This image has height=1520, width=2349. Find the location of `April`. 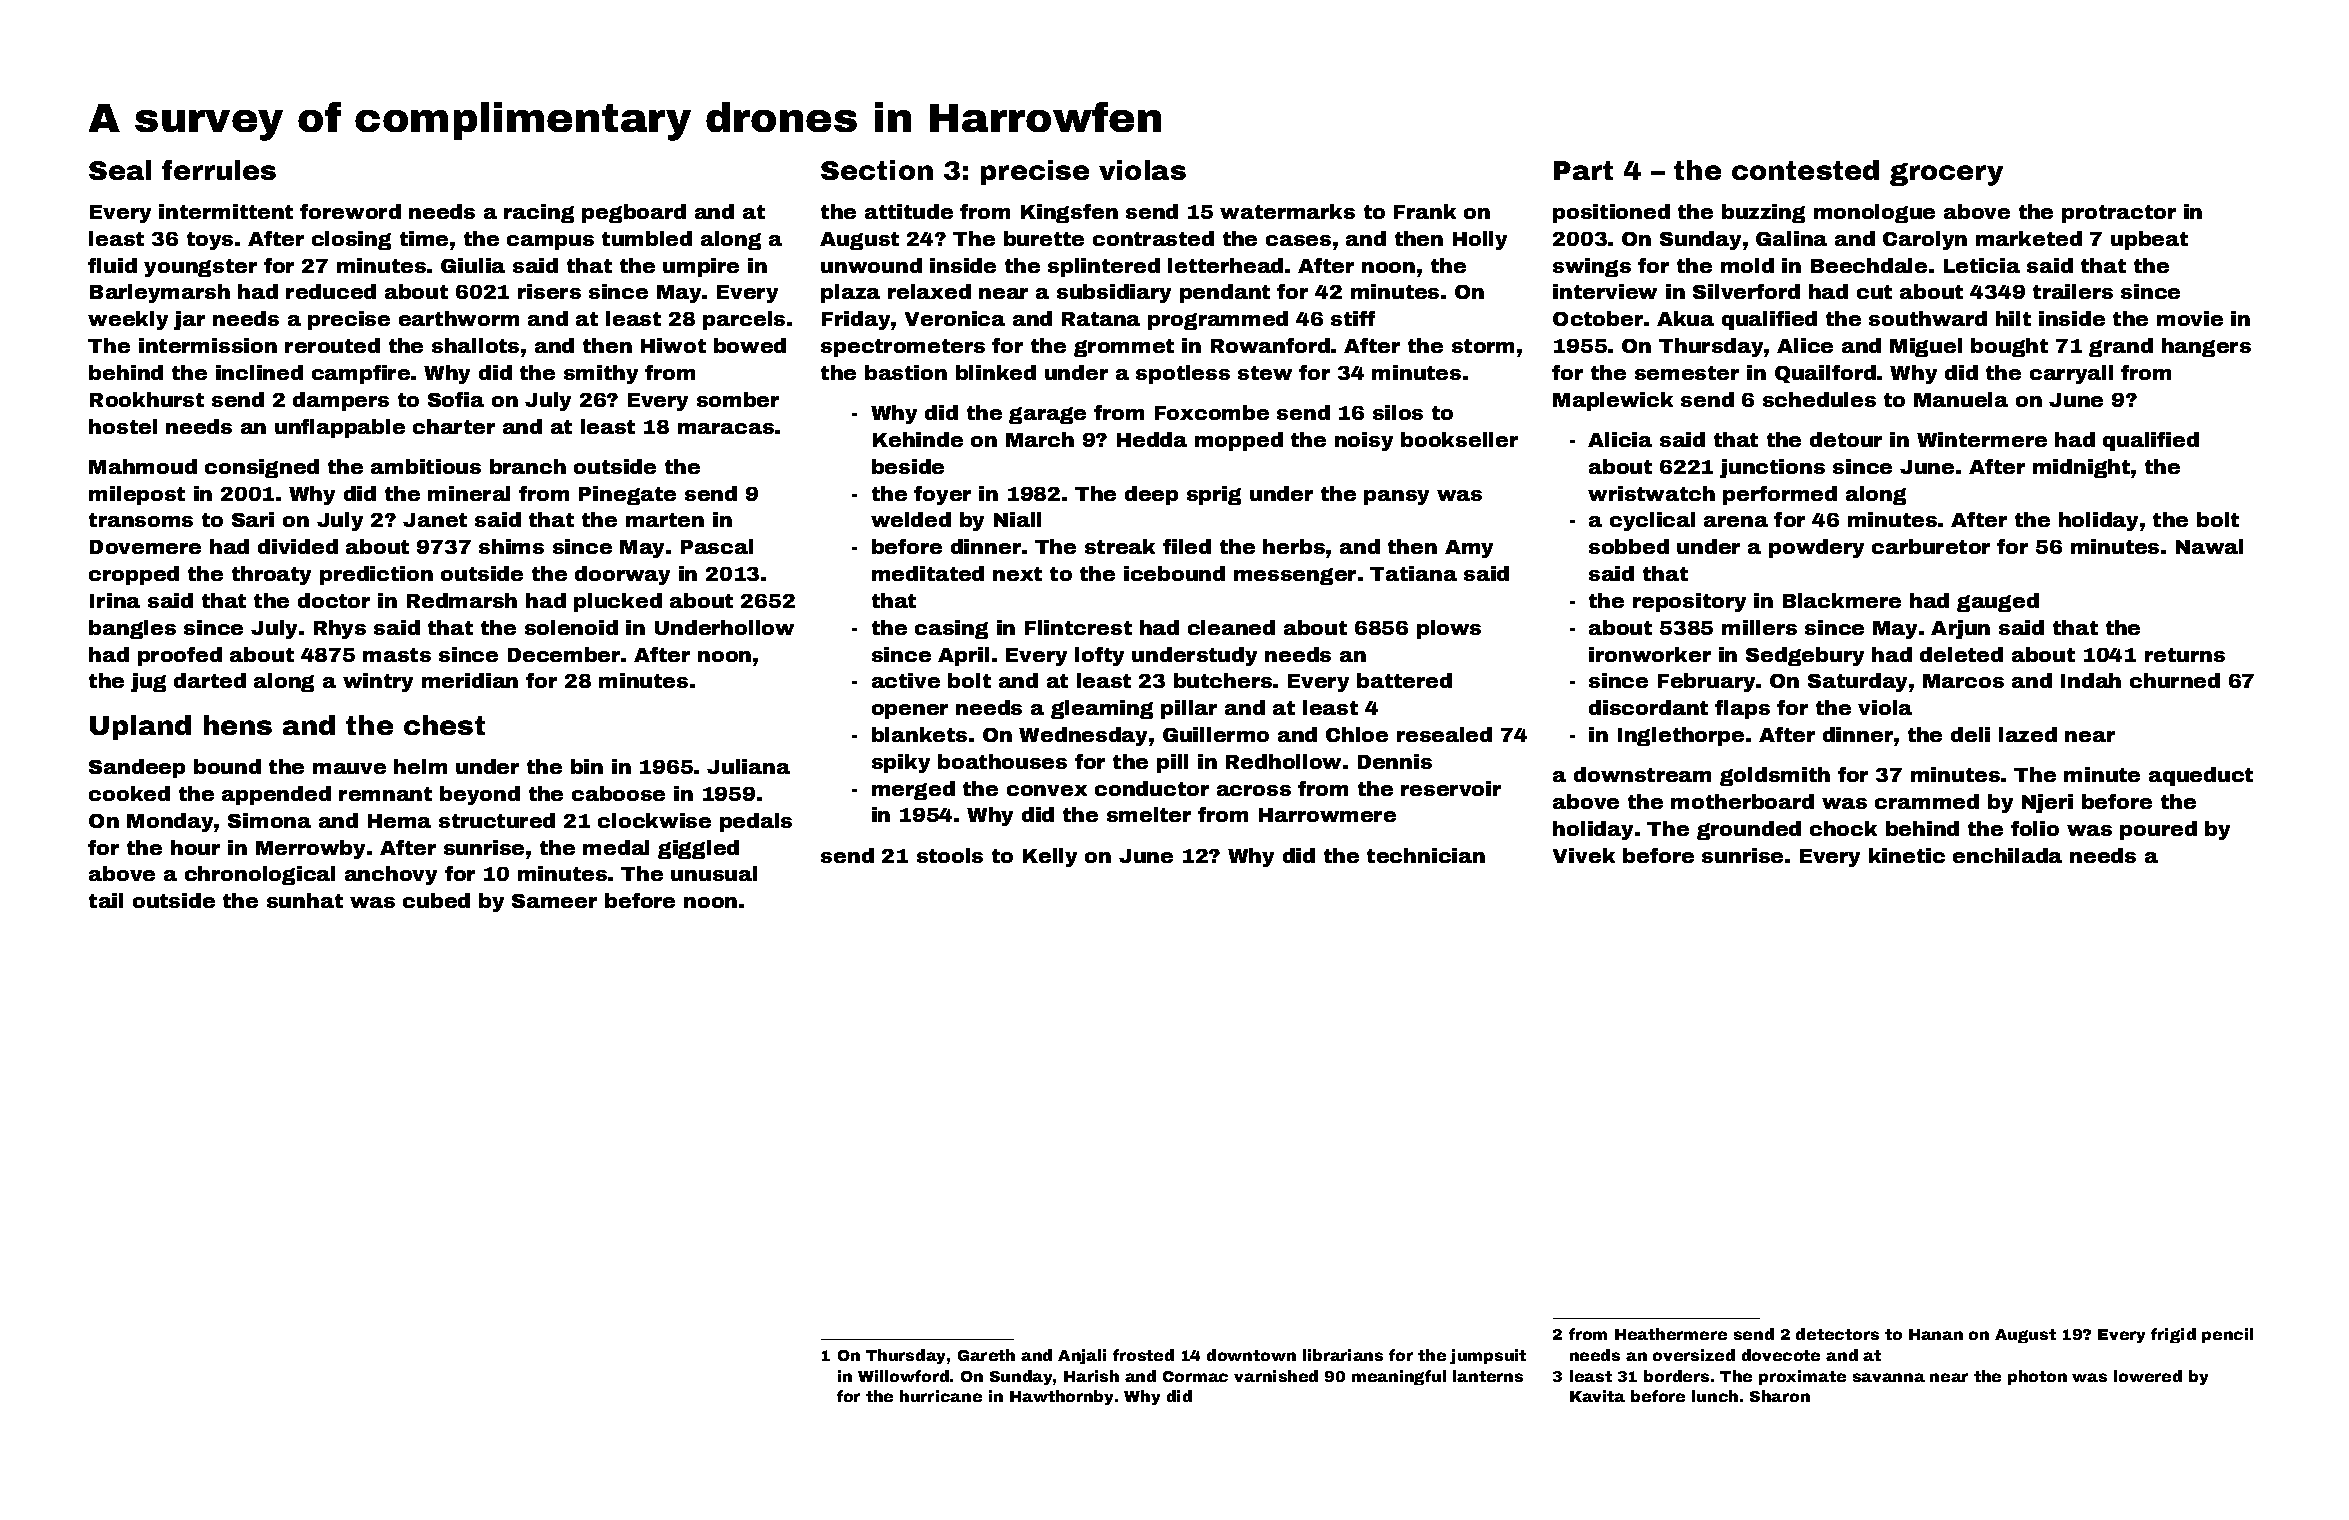

April is located at coordinates (963, 656).
